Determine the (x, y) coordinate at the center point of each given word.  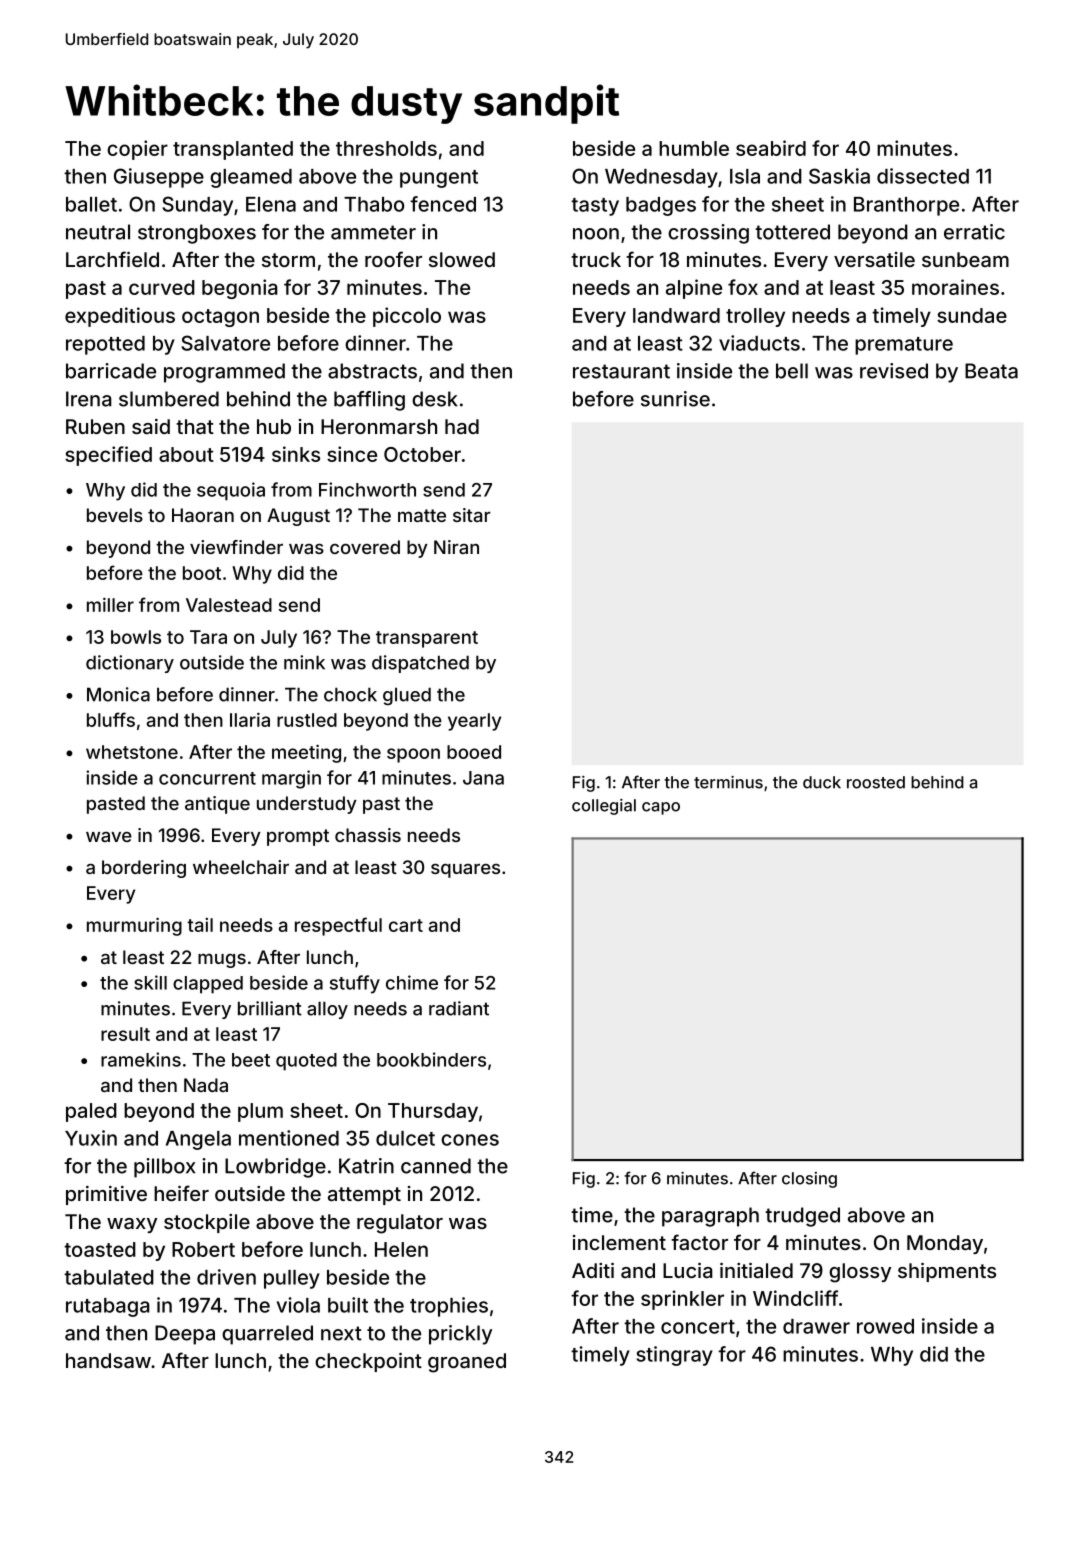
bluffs (111, 719)
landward (676, 315)
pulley (292, 1279)
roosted (876, 782)
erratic (974, 232)
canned (436, 1166)
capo (661, 808)
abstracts (372, 371)
